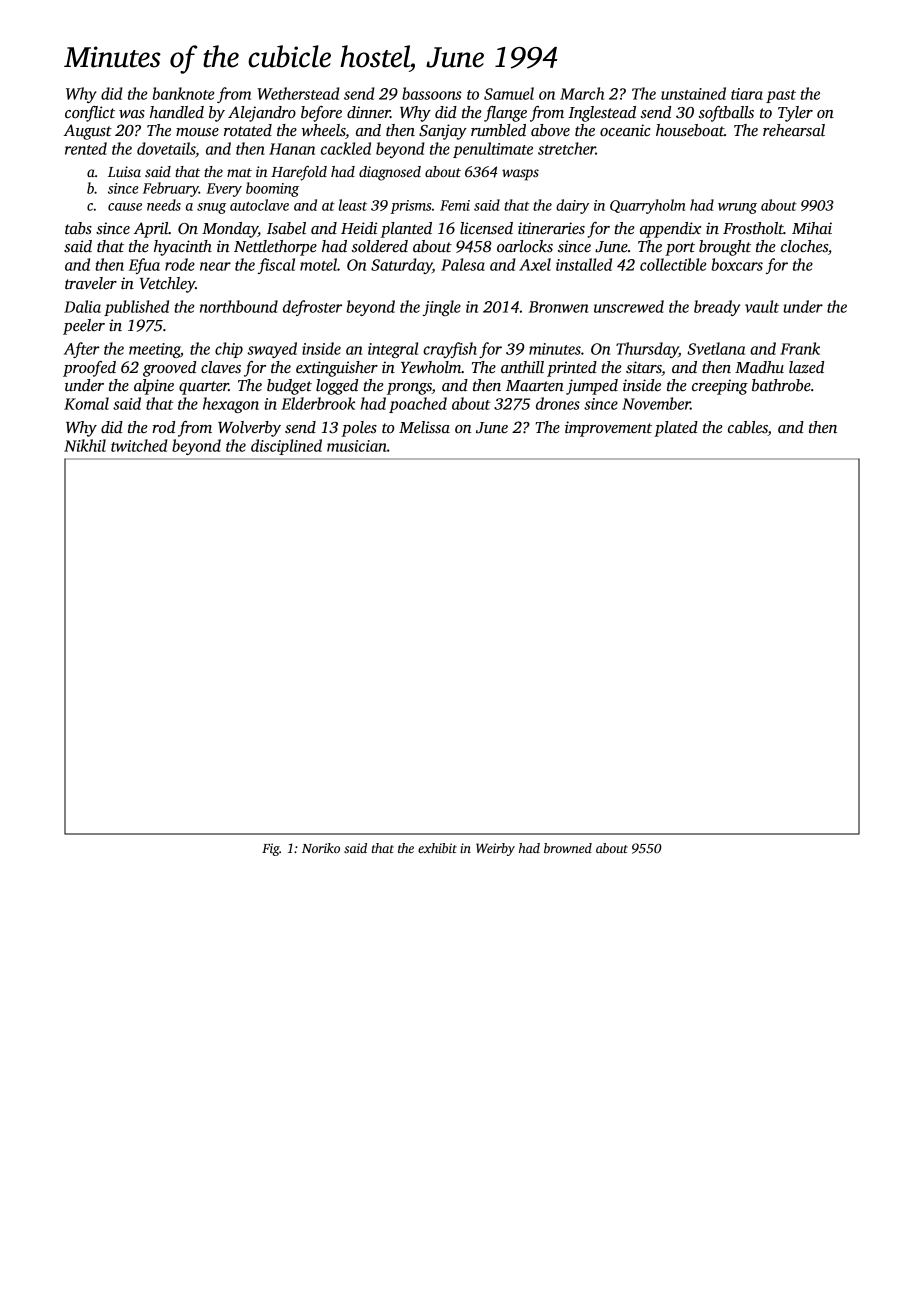 The image size is (924, 1308). I want to click on cloches, so click(804, 246).
